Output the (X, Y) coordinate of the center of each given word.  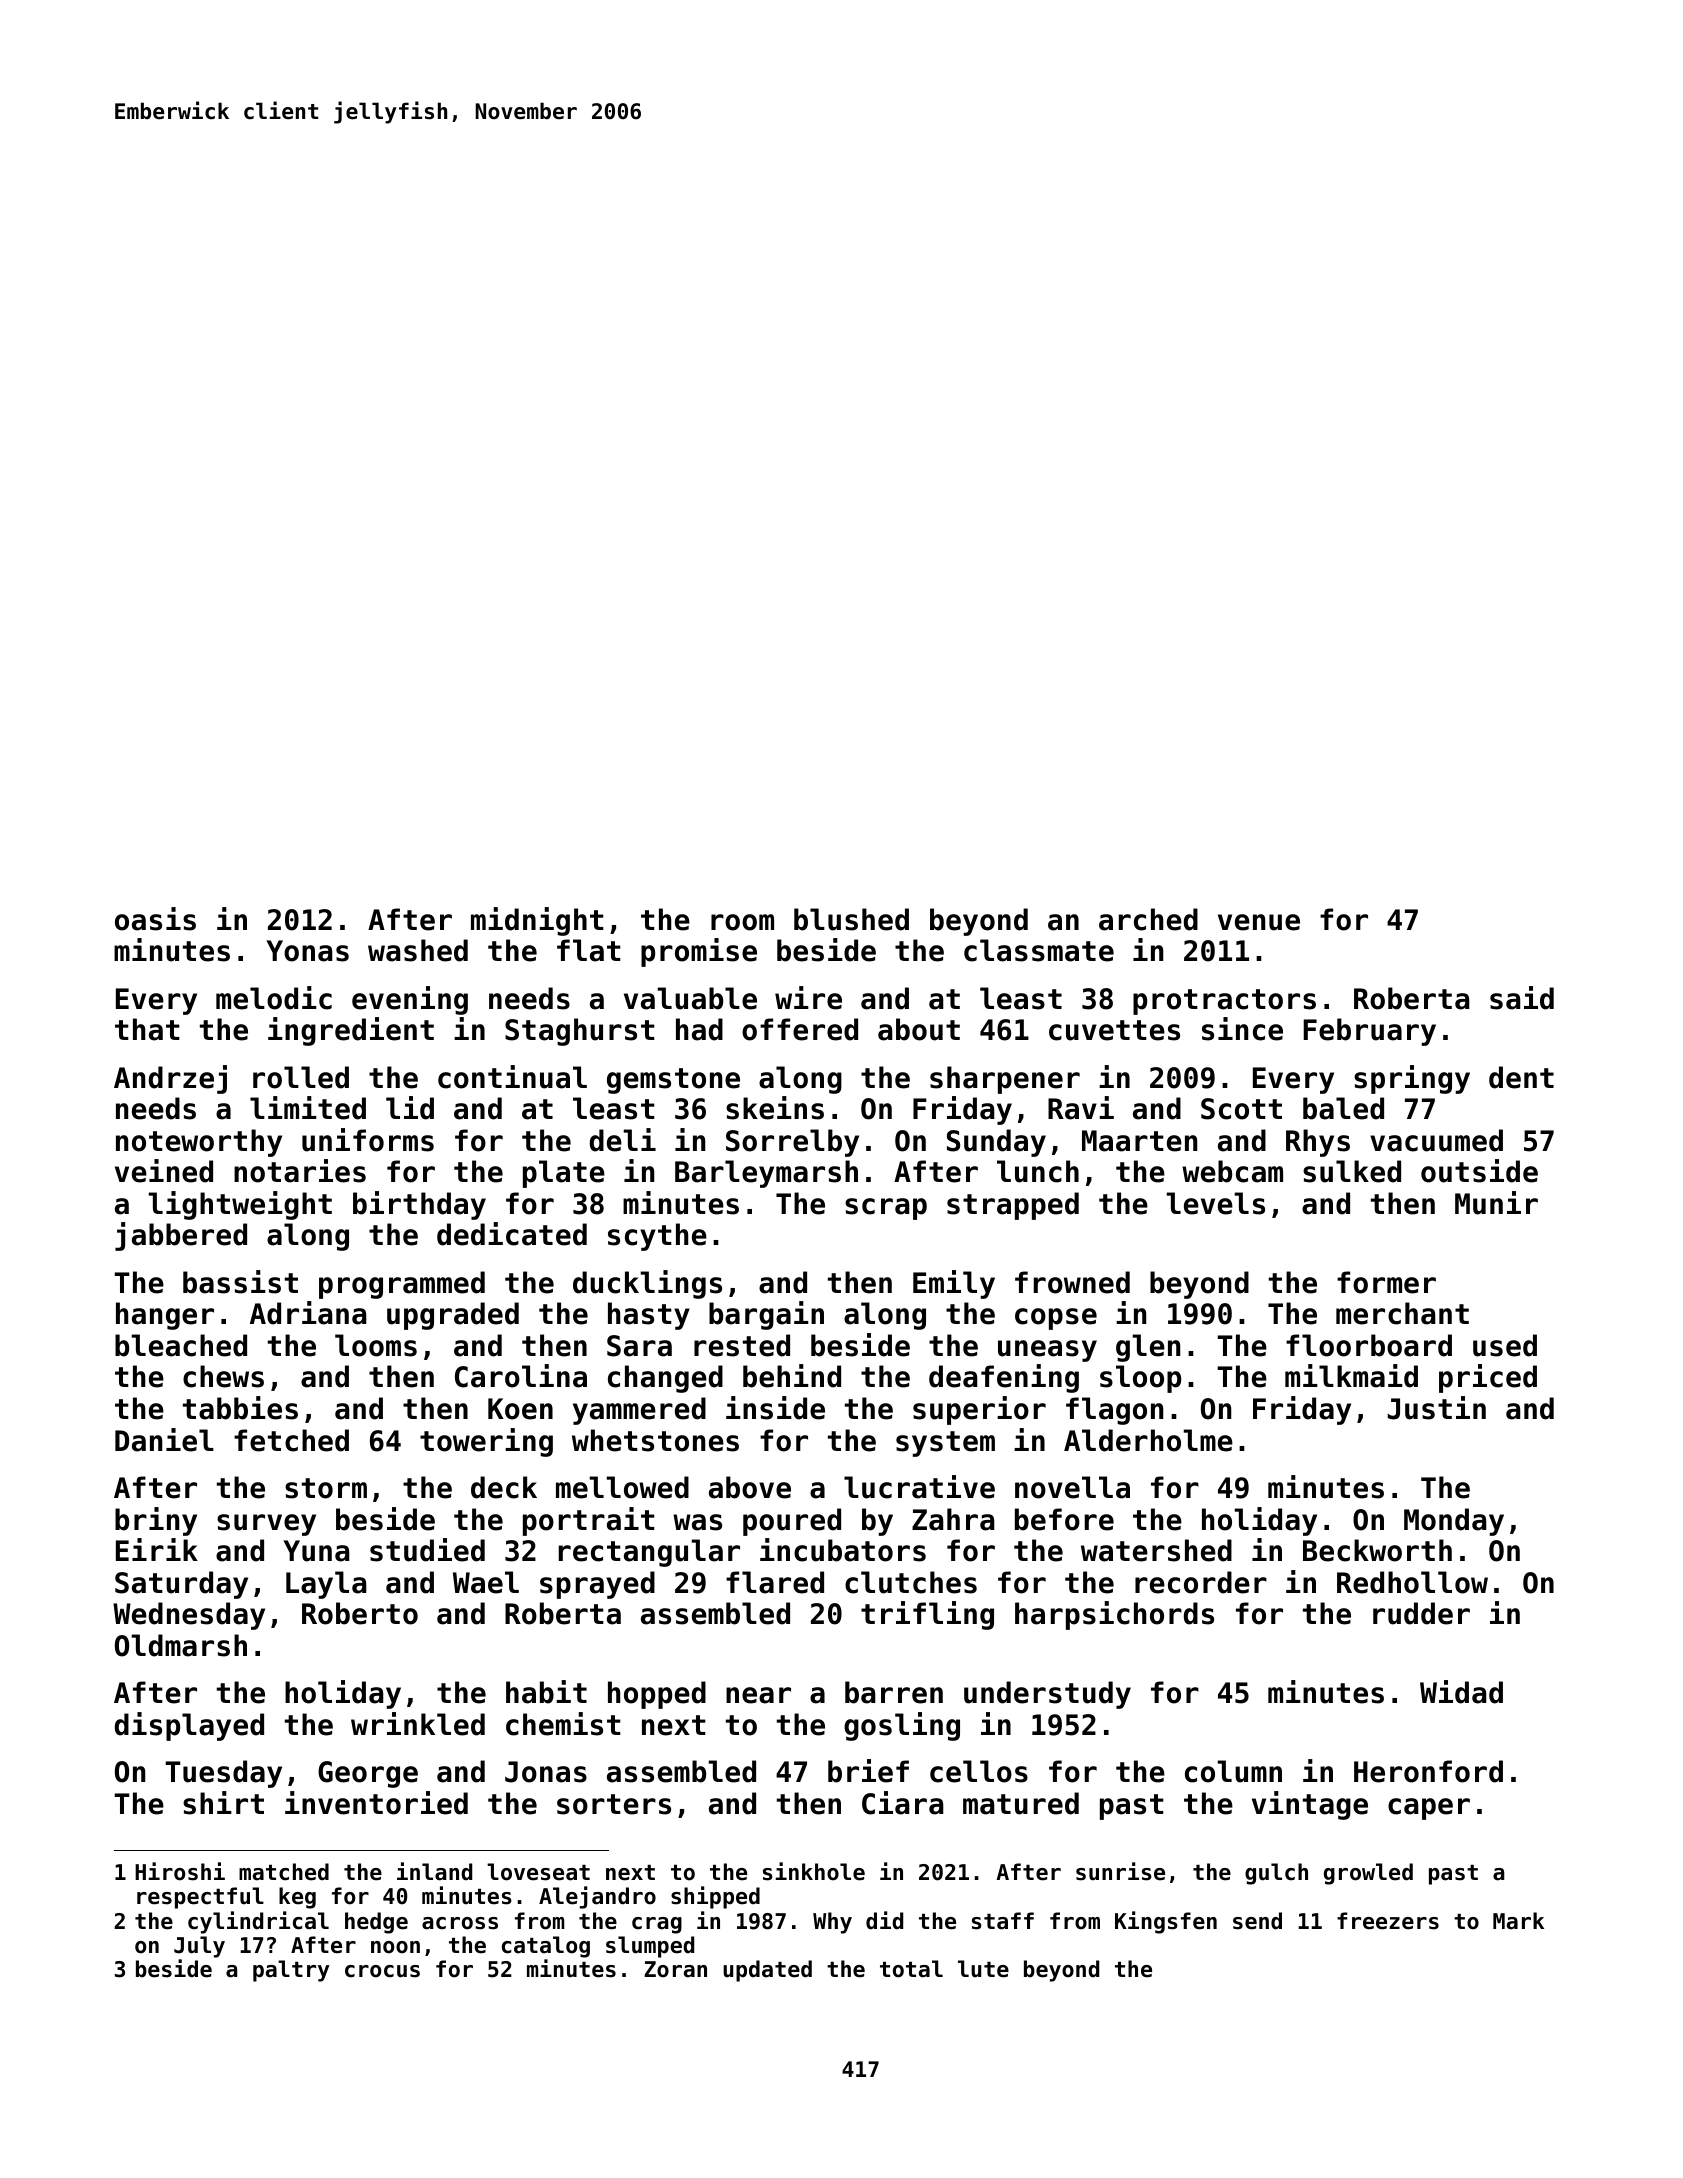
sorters (614, 1804)
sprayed (597, 1585)
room (742, 922)
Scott (1241, 1109)
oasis (155, 919)
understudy (1047, 1695)
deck (504, 1487)
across (460, 1923)
